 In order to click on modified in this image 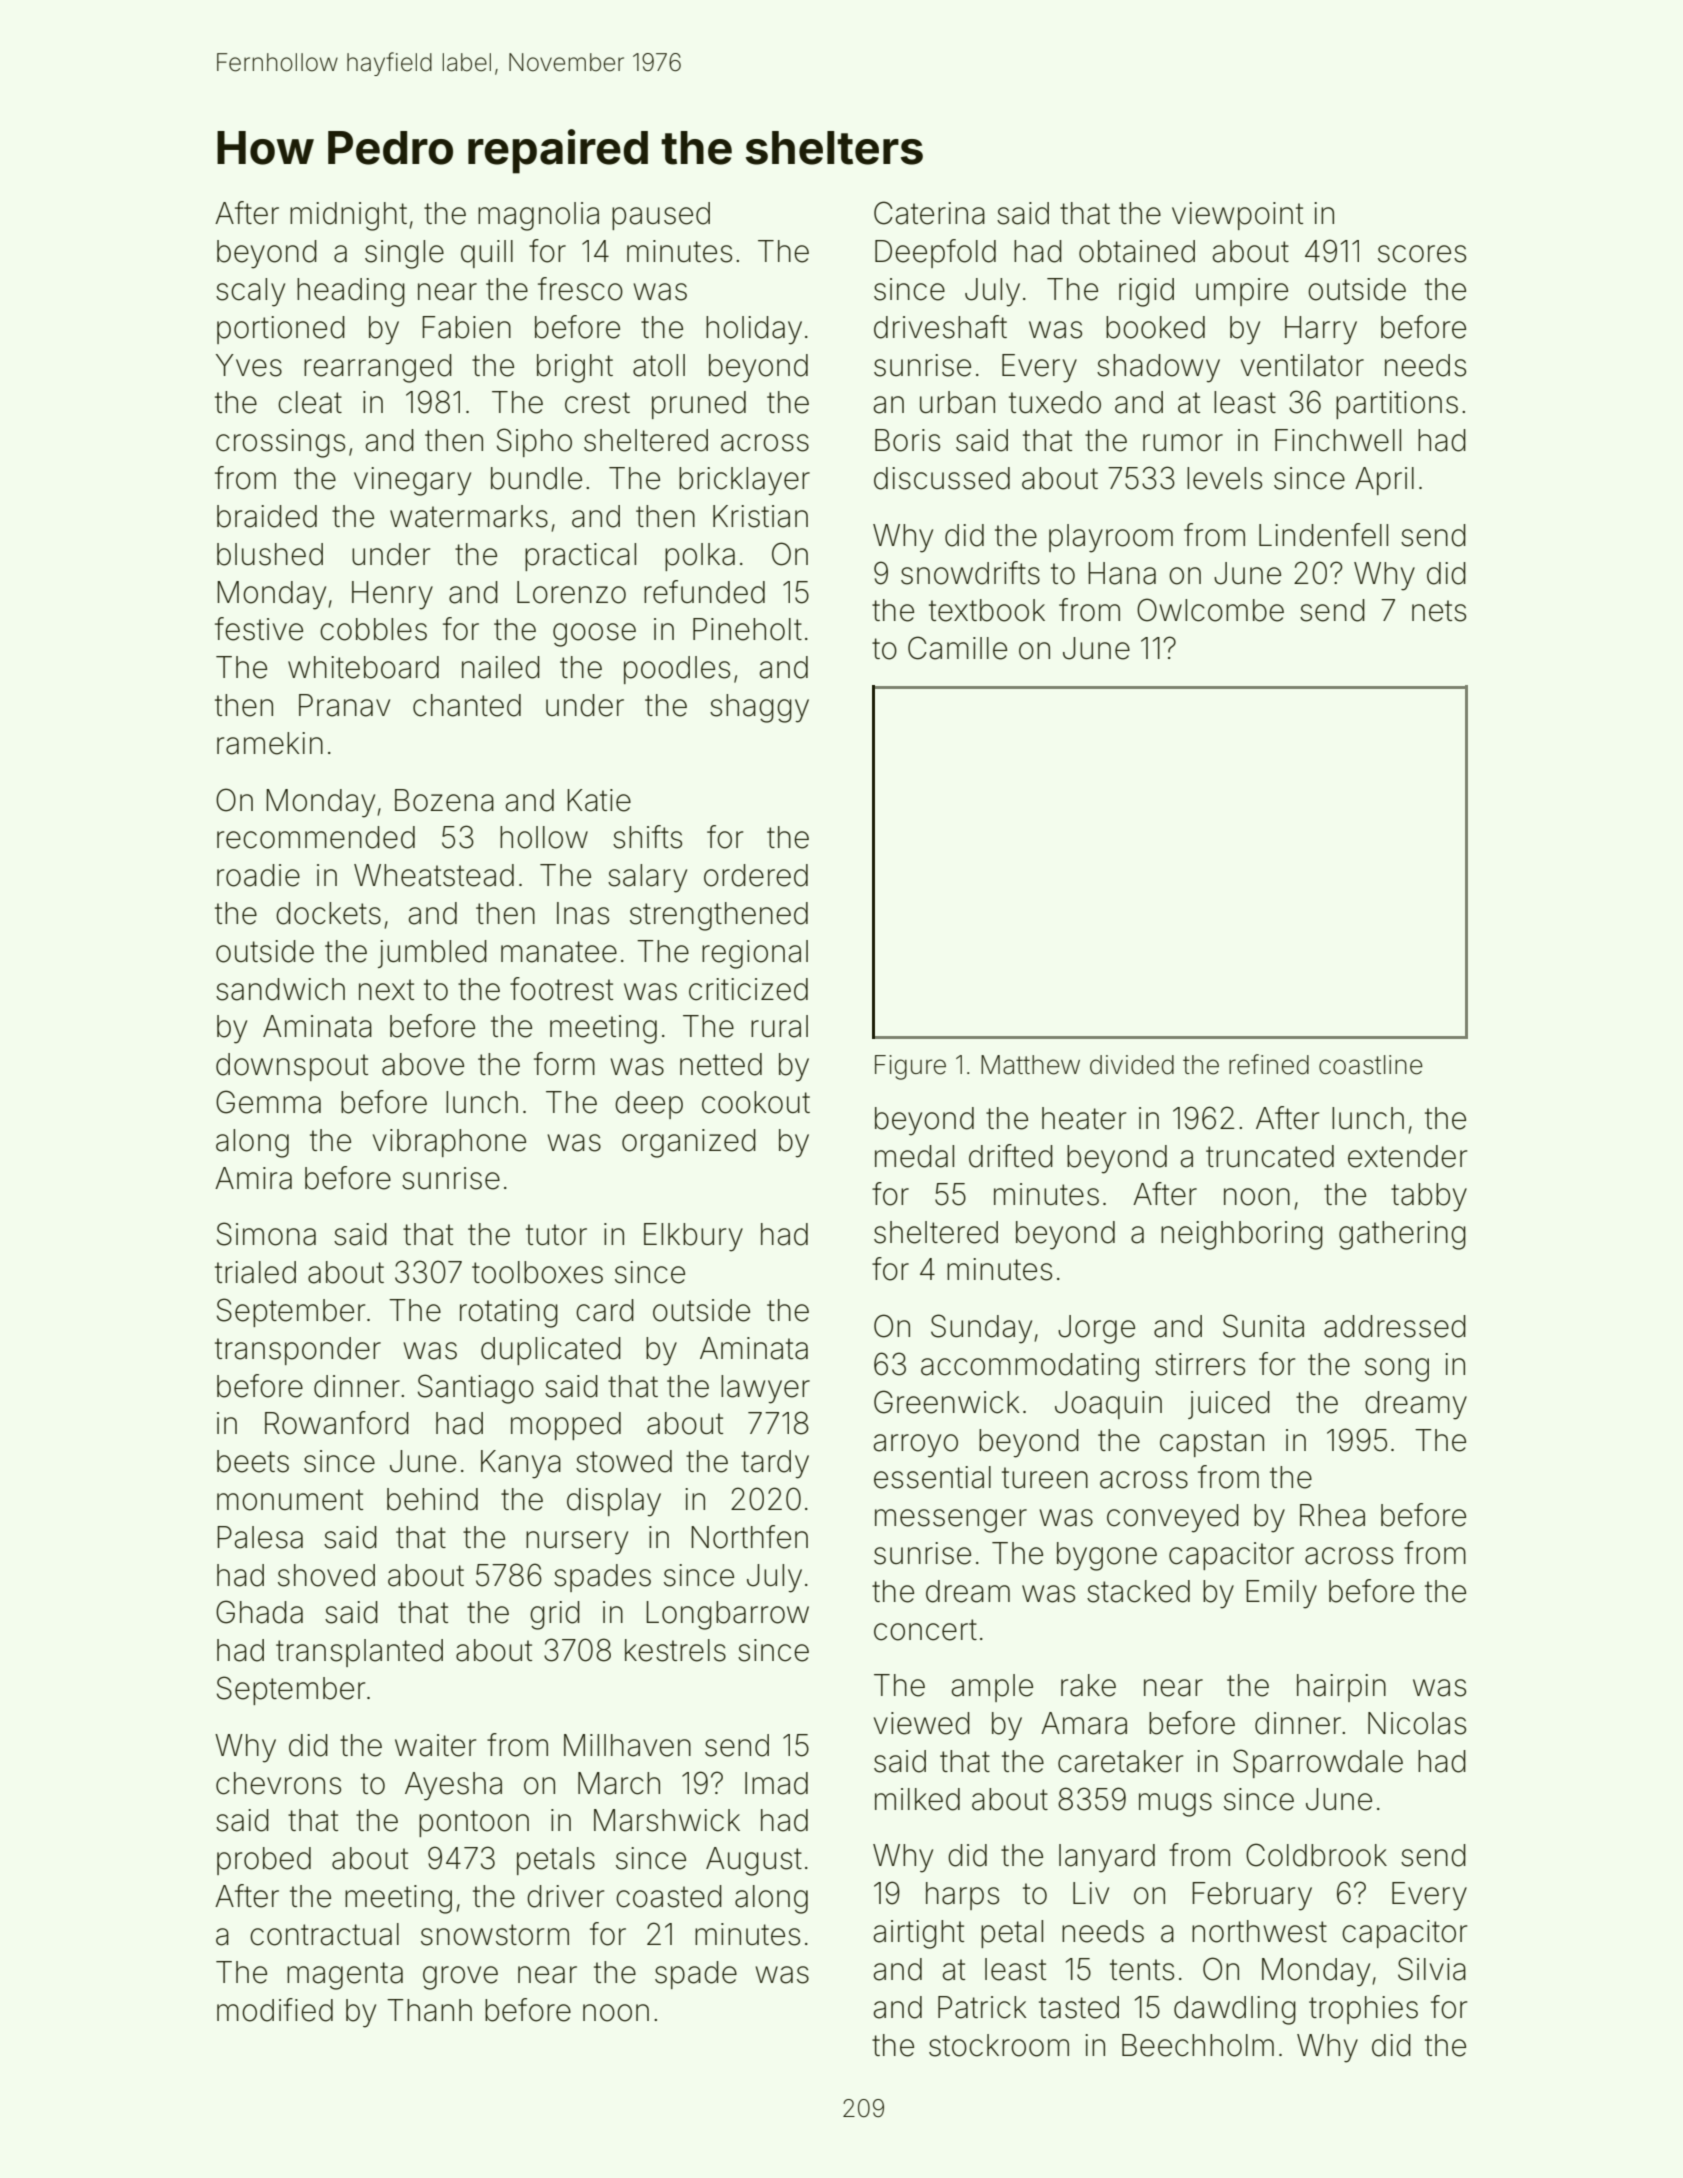, I will do `click(275, 2010)`.
